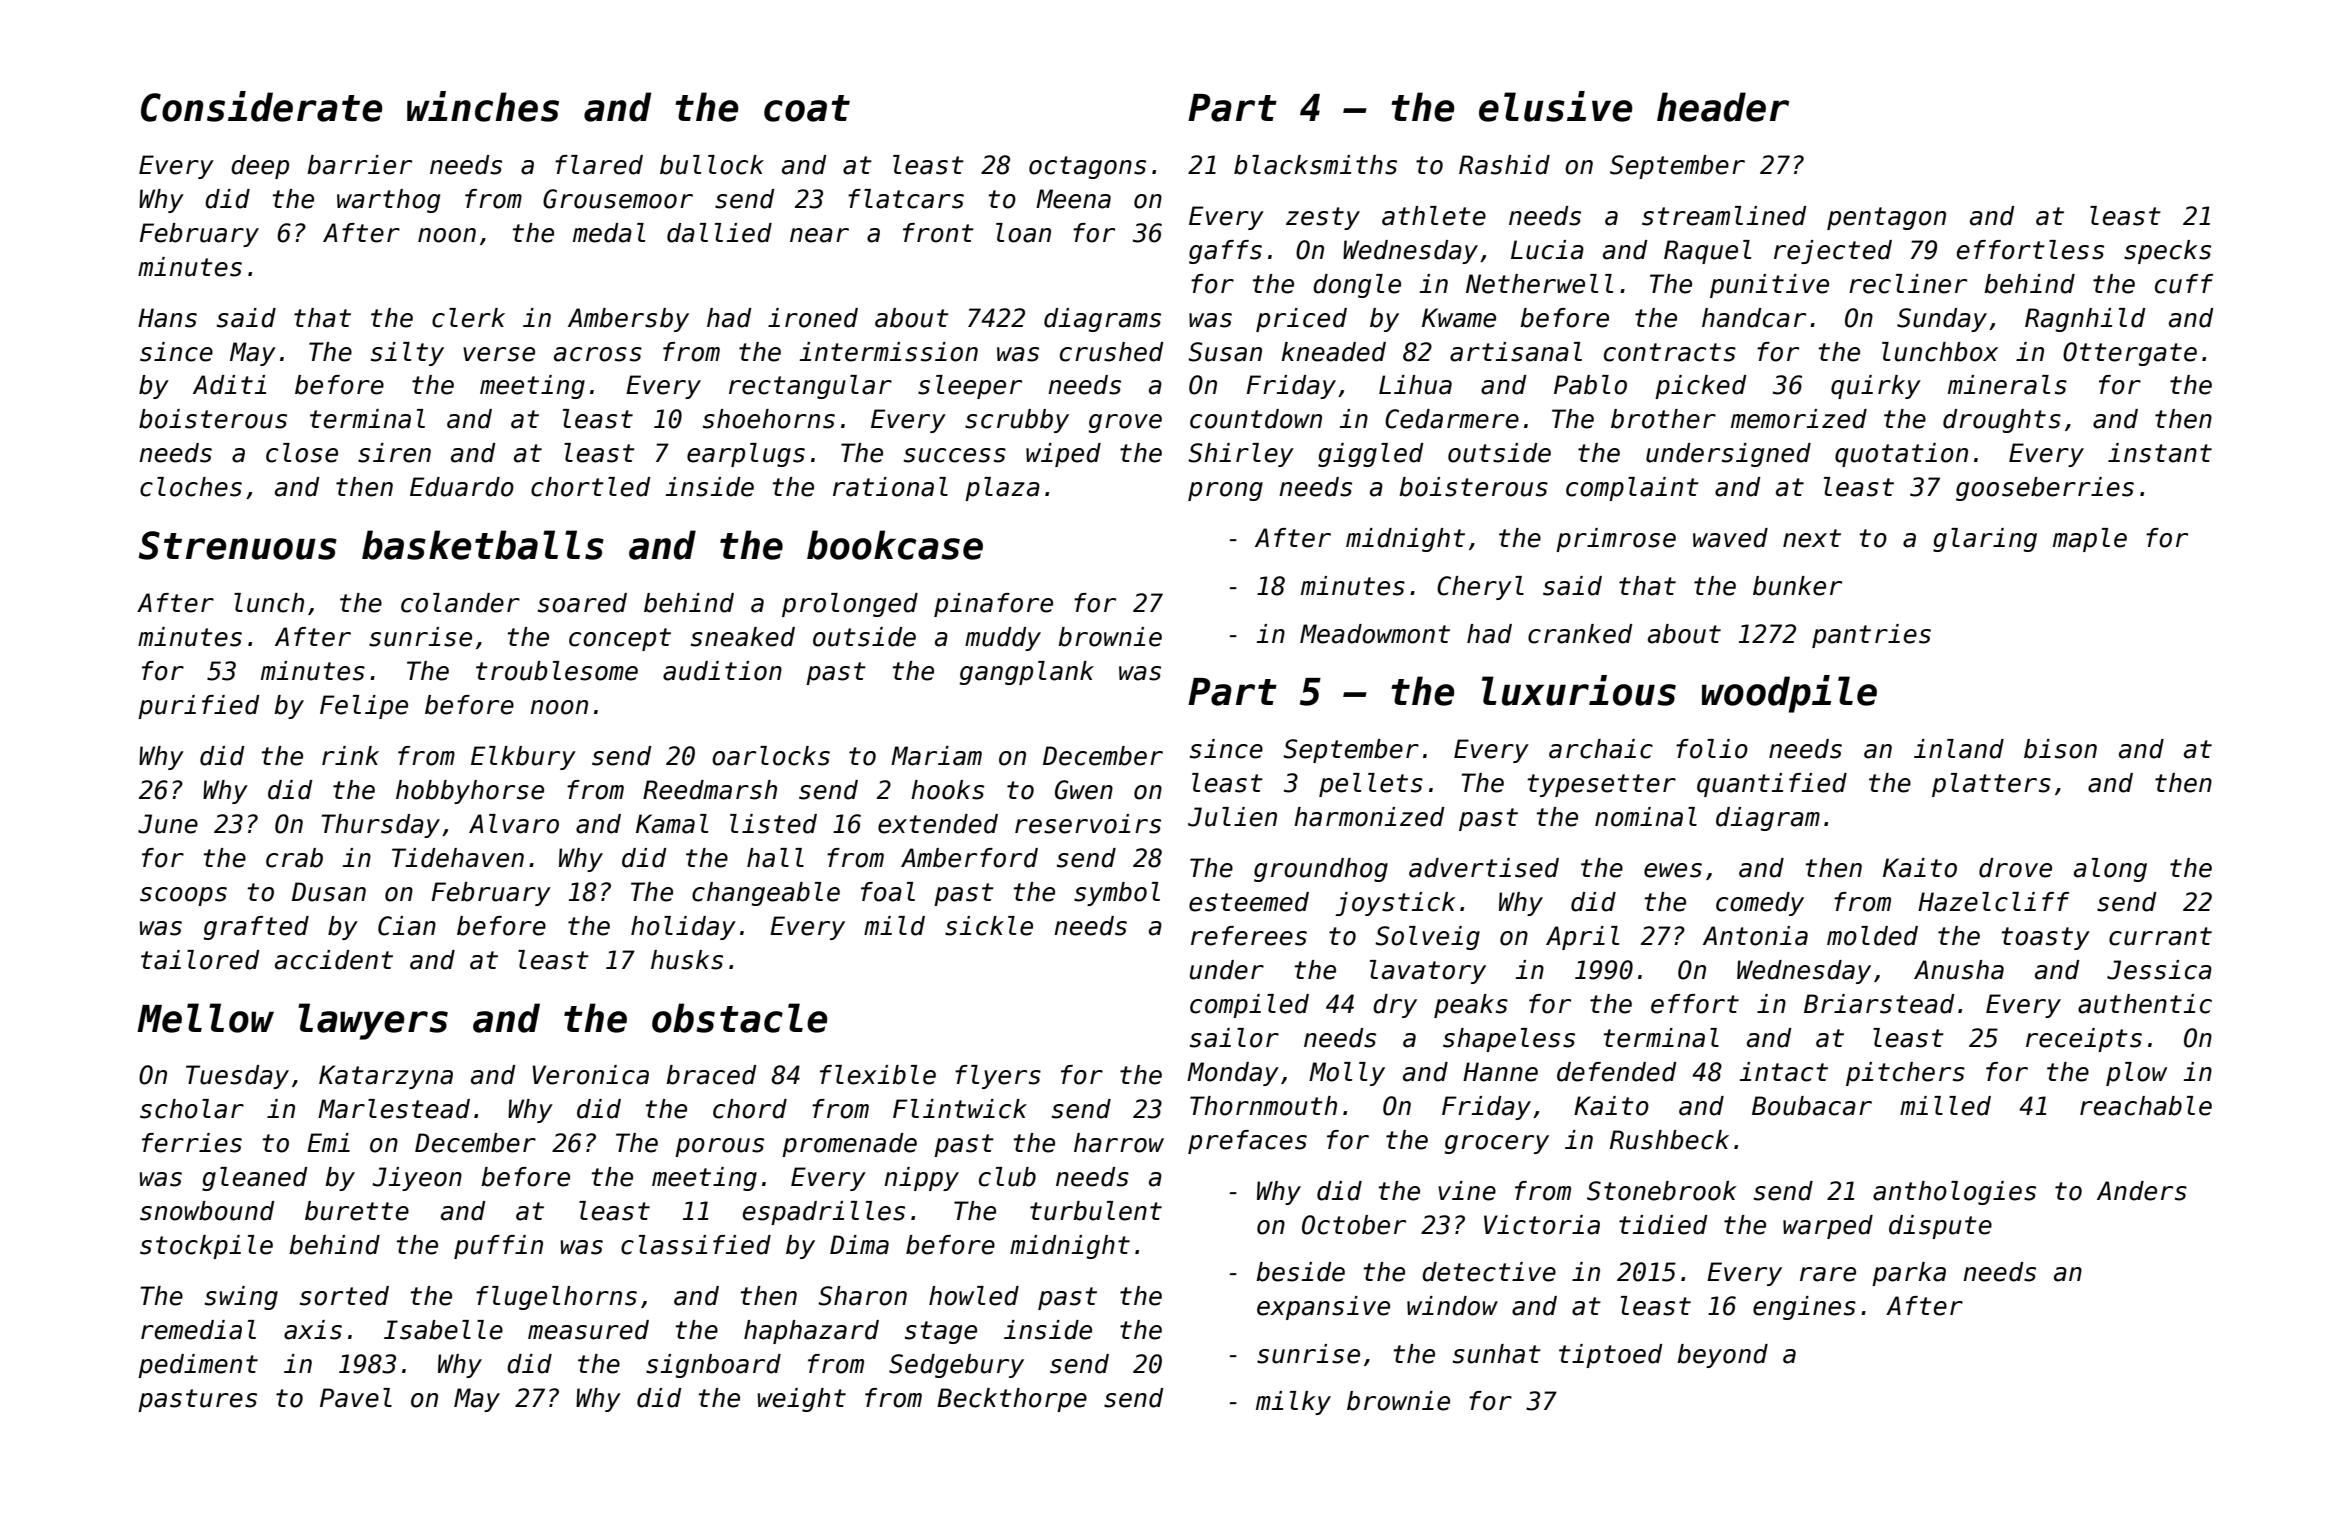  Describe the element at coordinates (499, 354) in the image. I see `verse` at that location.
